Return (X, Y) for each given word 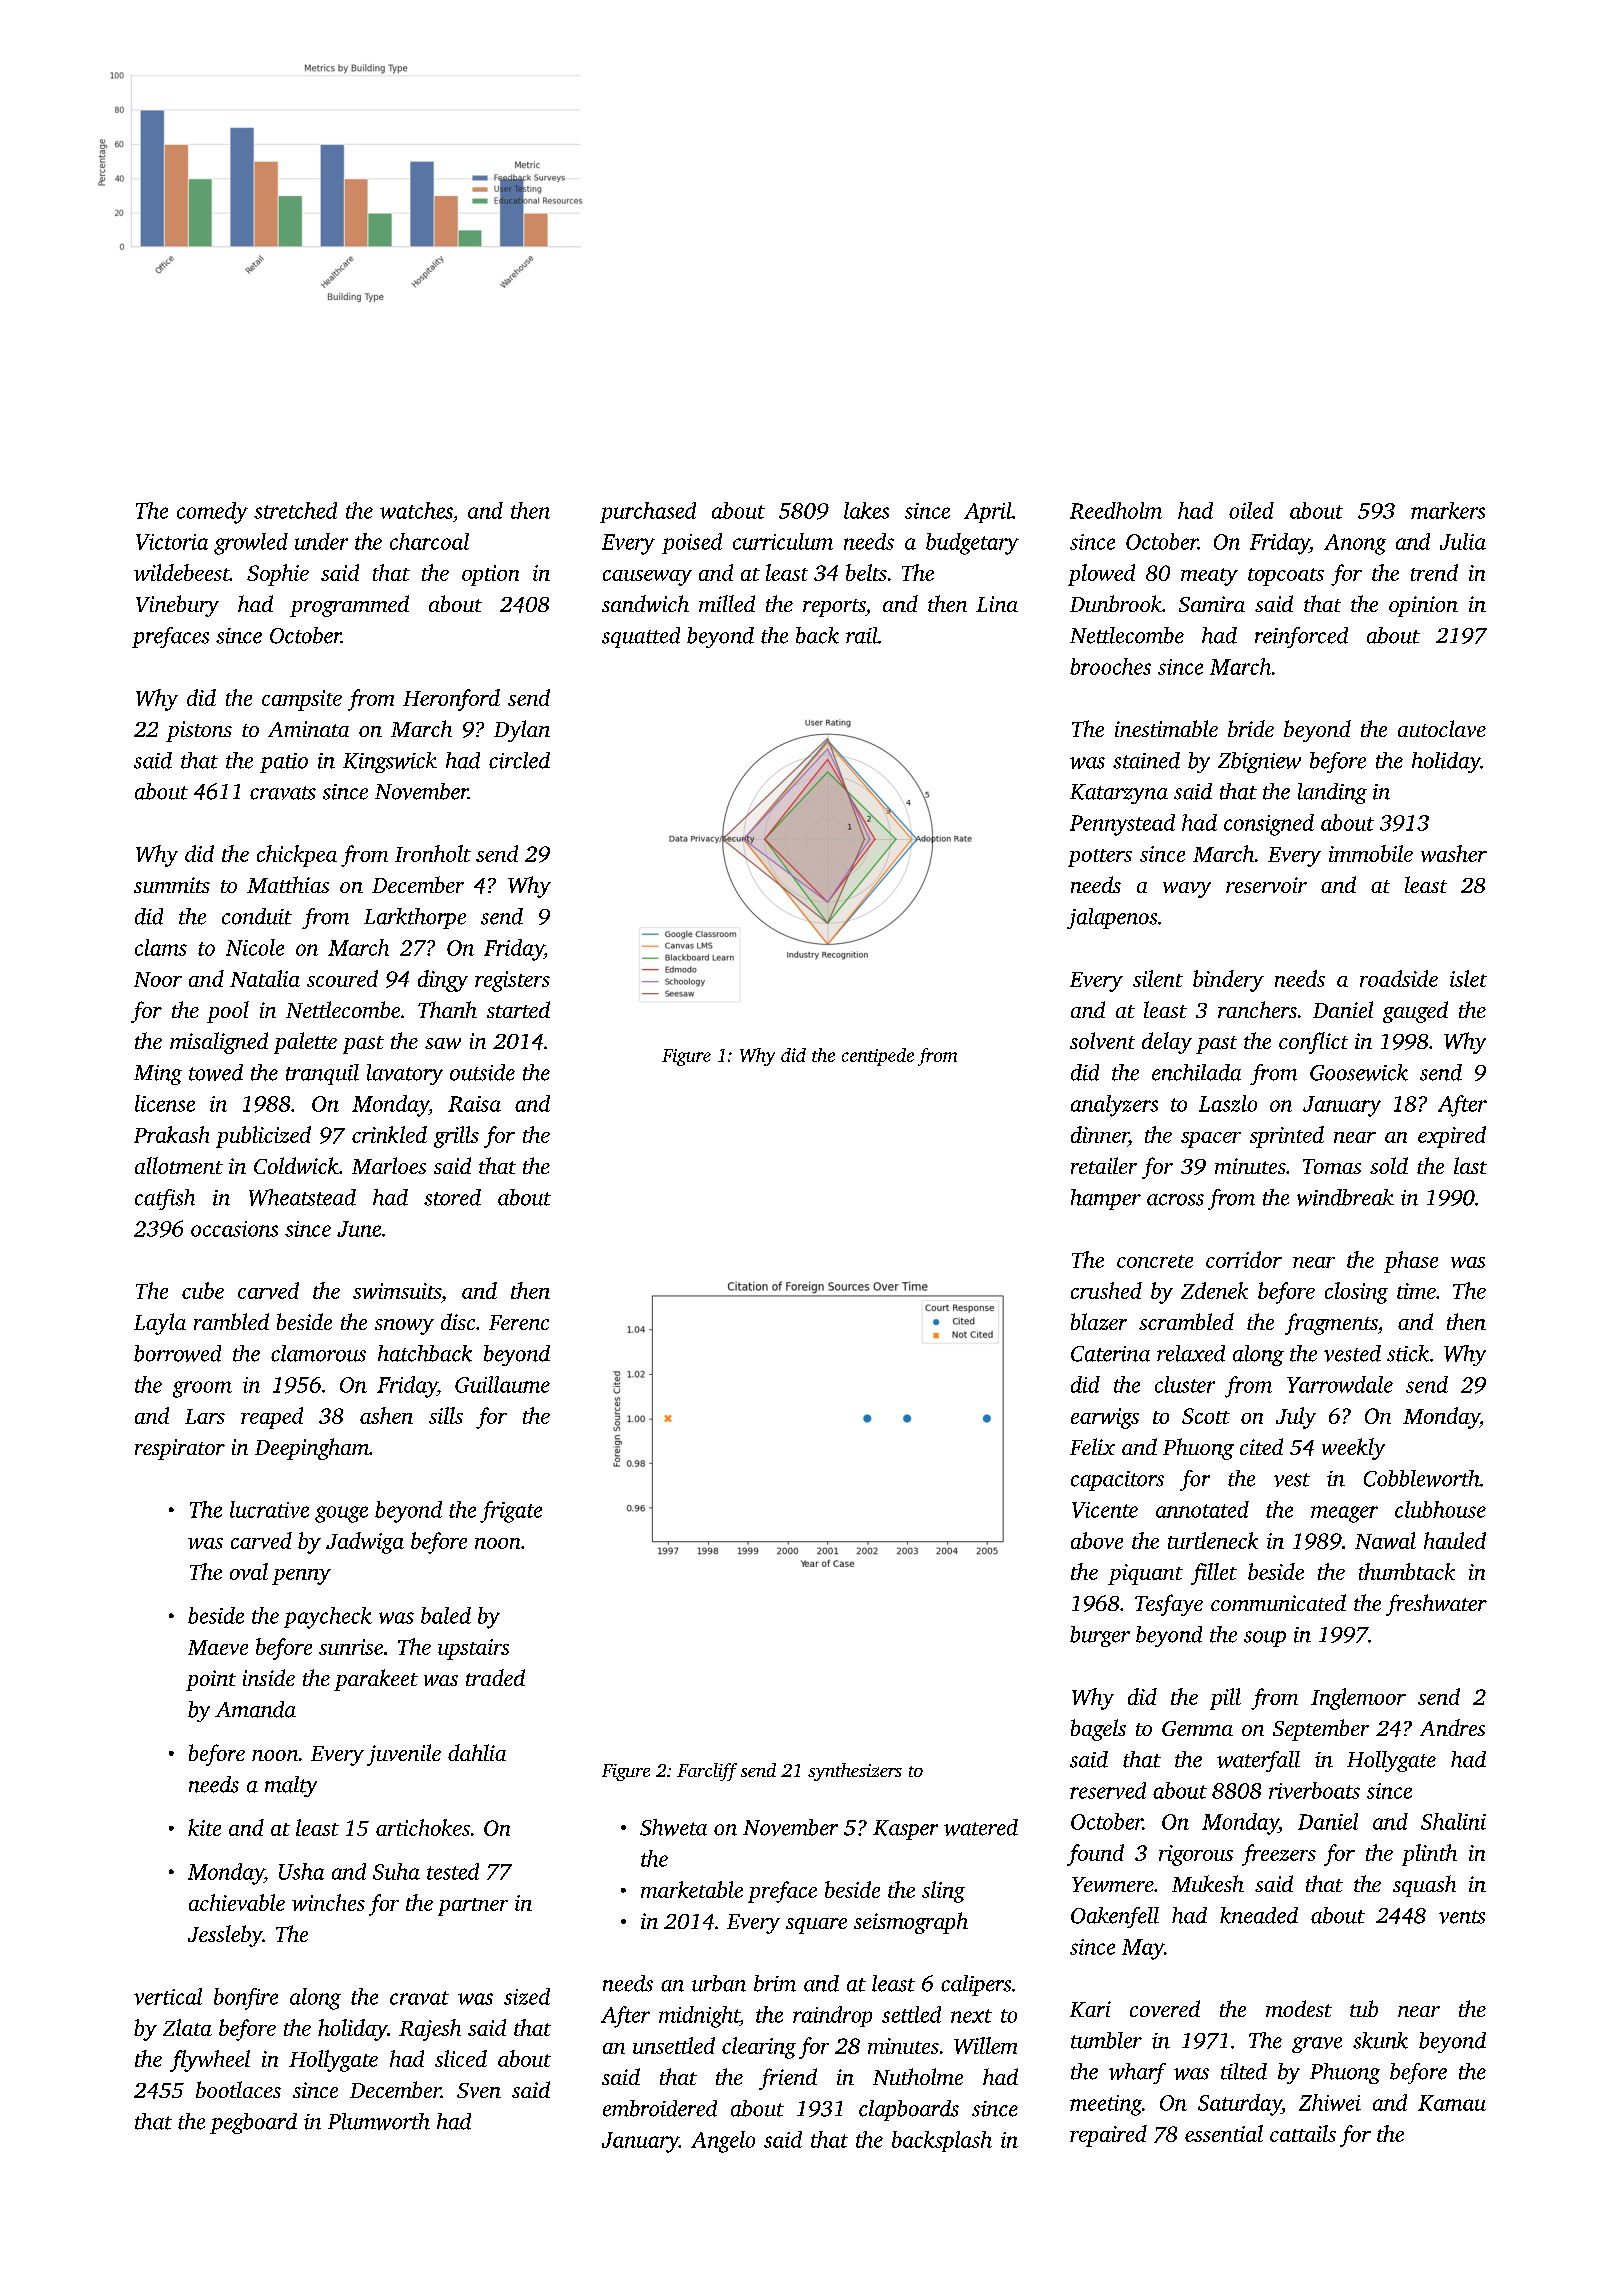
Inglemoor (1358, 1699)
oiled (1251, 510)
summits (172, 885)
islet (1468, 978)
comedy (212, 513)
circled (519, 760)
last (1470, 1165)
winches (328, 1902)
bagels (1098, 1730)
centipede (878, 1057)
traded (495, 1677)
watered (981, 1827)
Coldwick (296, 1165)
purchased (648, 512)
